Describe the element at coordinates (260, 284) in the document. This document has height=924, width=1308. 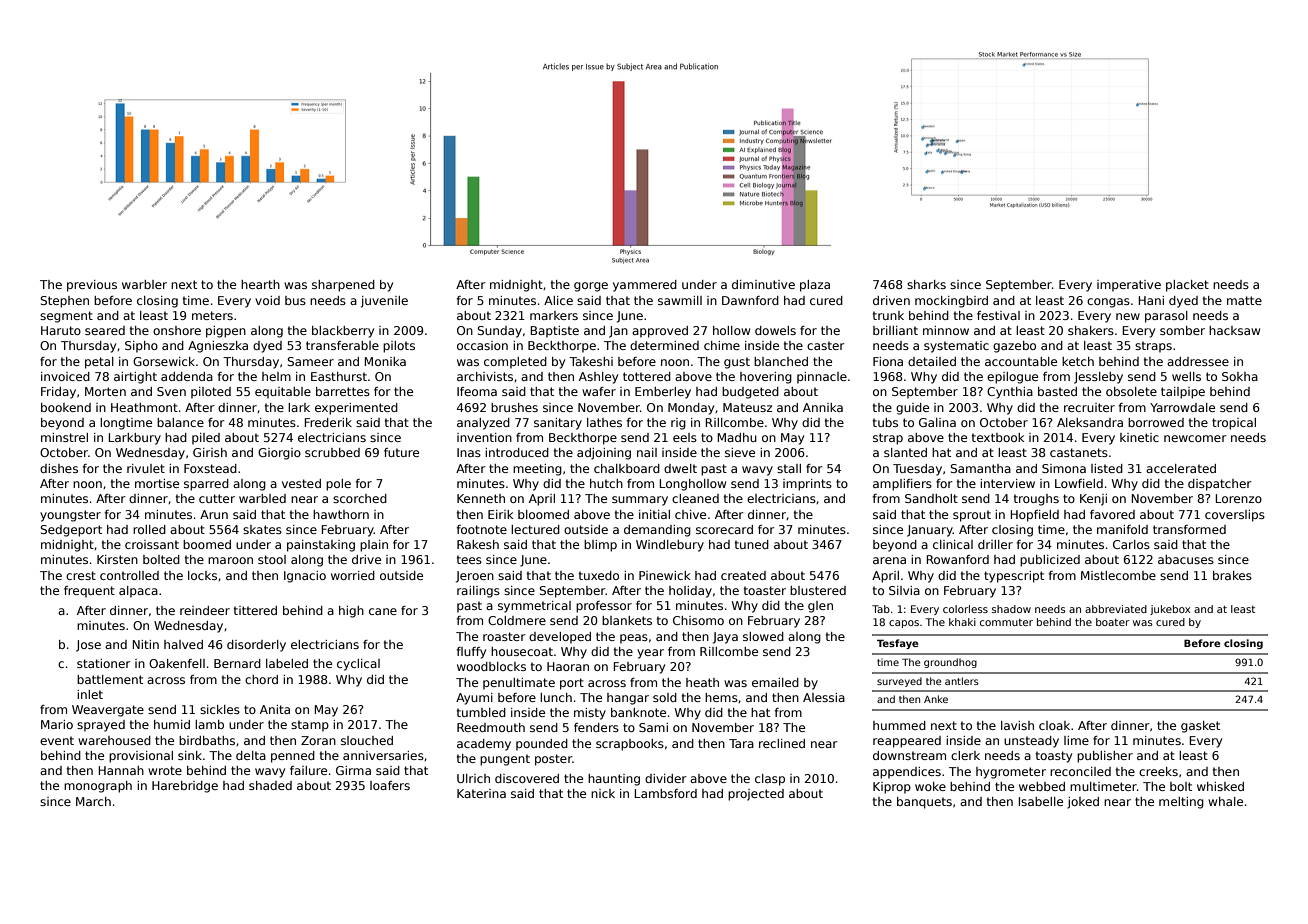
I see `hearth` at that location.
